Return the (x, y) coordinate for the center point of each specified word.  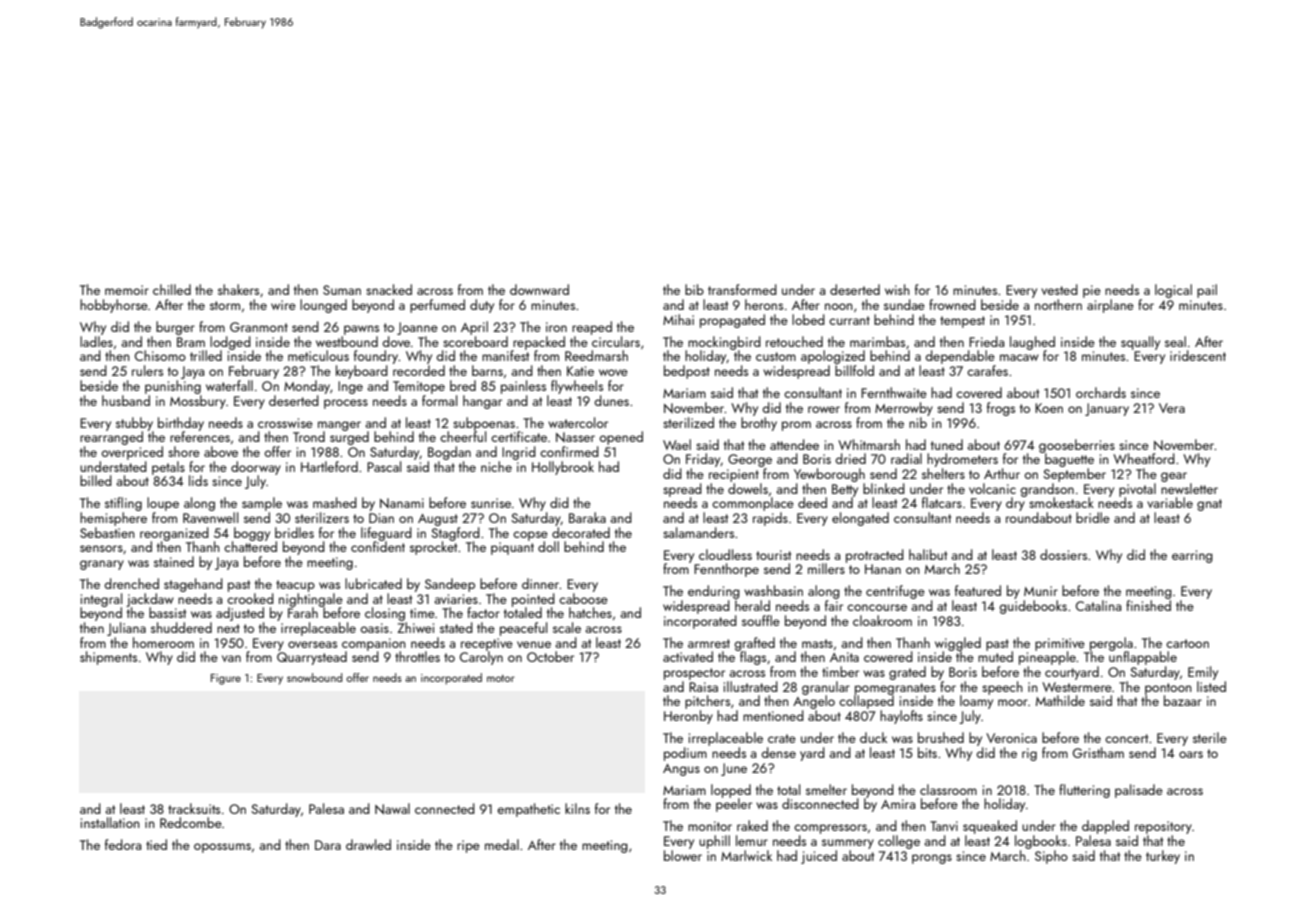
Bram (191, 342)
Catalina (1098, 605)
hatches (590, 612)
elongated (860, 519)
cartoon (1187, 643)
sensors (101, 548)
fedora (123, 844)
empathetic (528, 810)
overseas (312, 644)
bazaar (1183, 700)
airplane (1110, 306)
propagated (732, 321)
